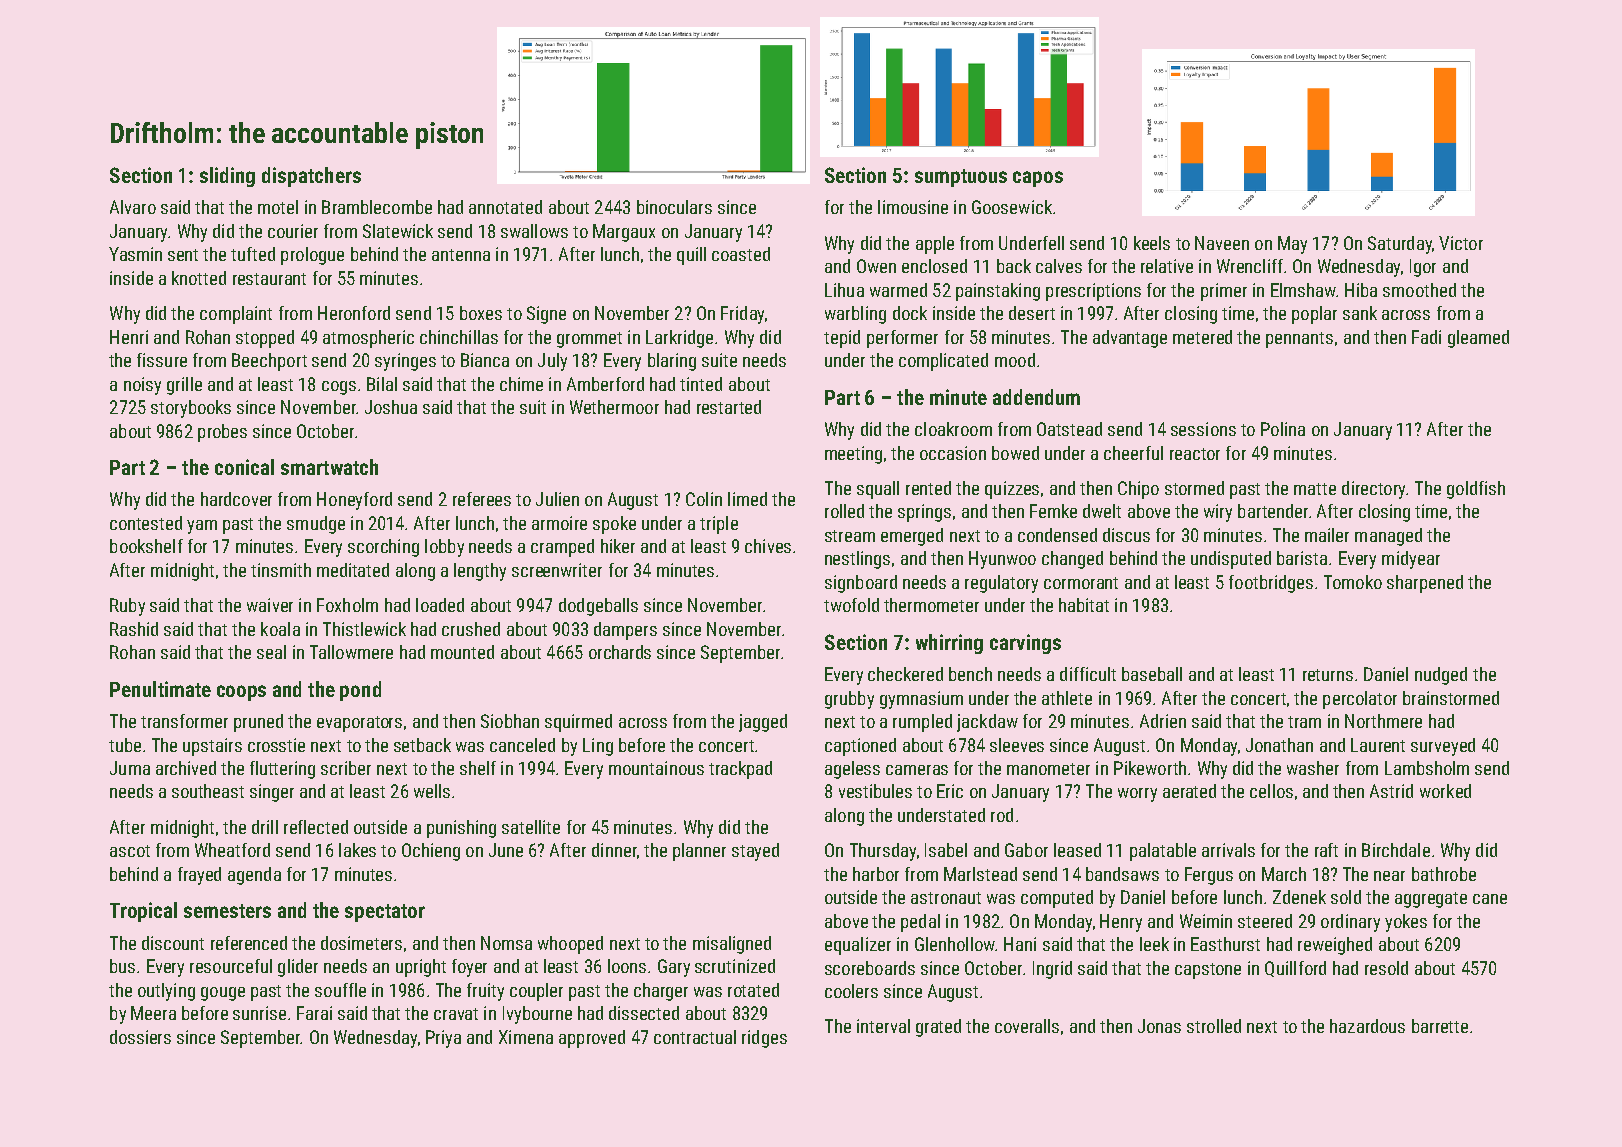  What do you see at coordinates (741, 254) in the document?
I see `coasted` at bounding box center [741, 254].
